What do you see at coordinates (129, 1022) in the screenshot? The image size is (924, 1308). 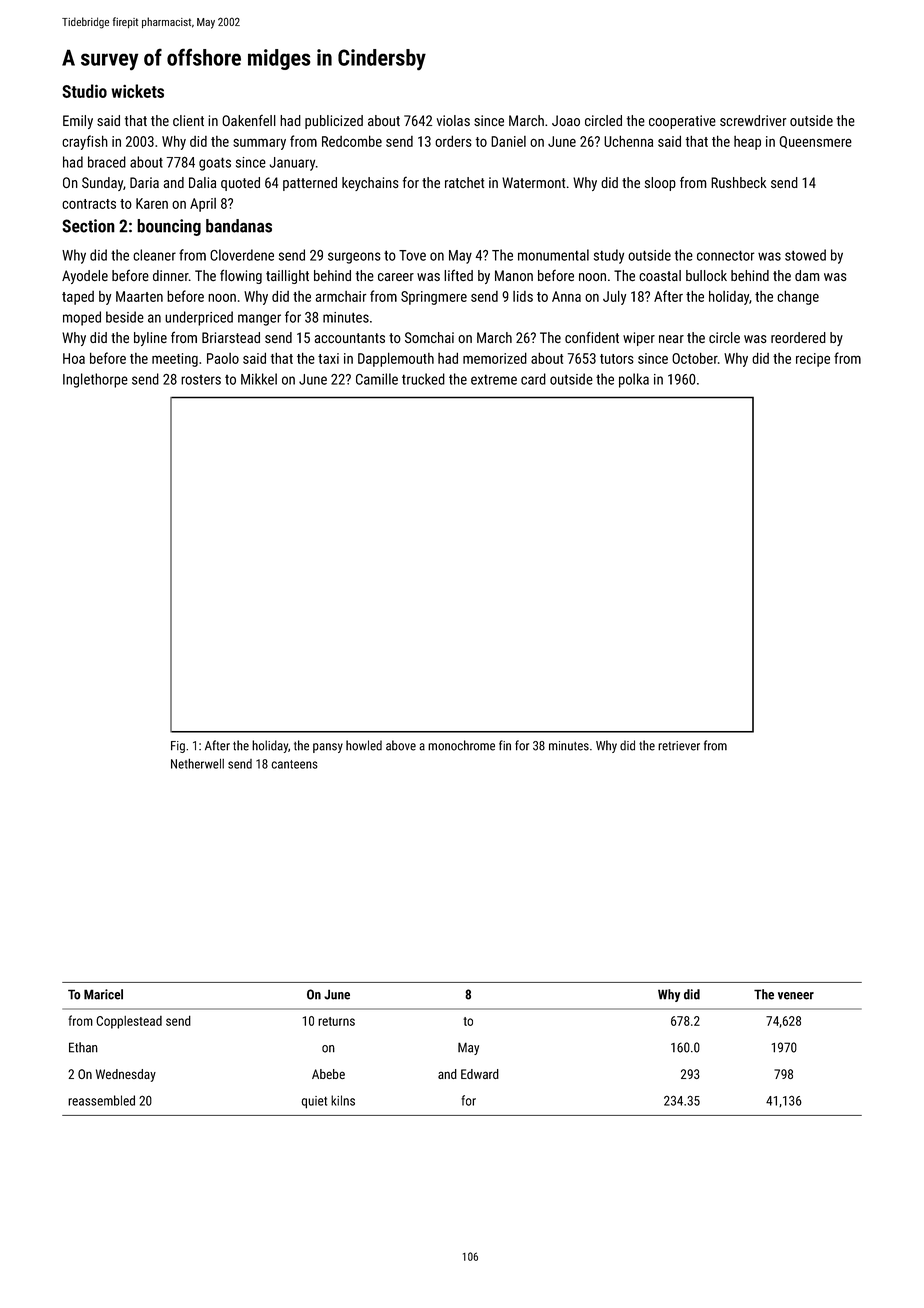 I see `Copplestead` at bounding box center [129, 1022].
